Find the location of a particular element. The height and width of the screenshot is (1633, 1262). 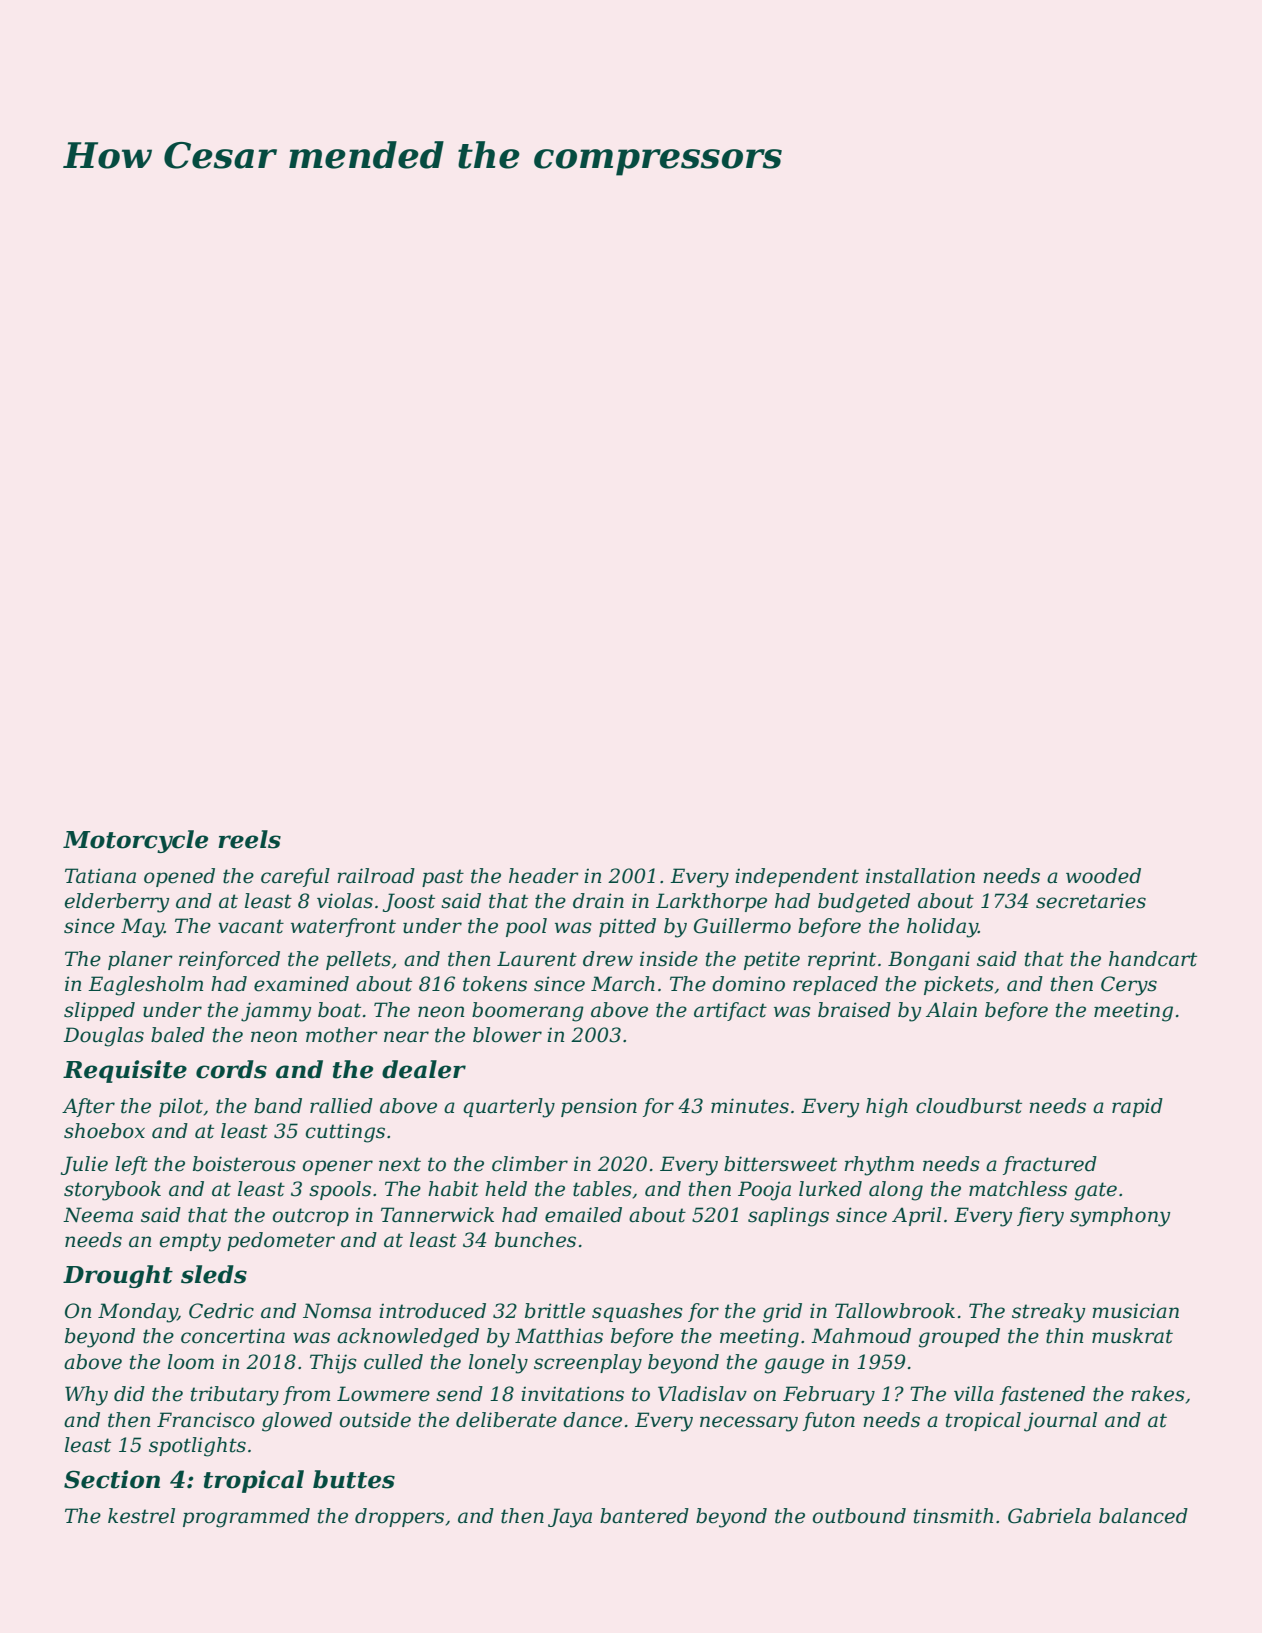

droppers is located at coordinates (399, 1517).
